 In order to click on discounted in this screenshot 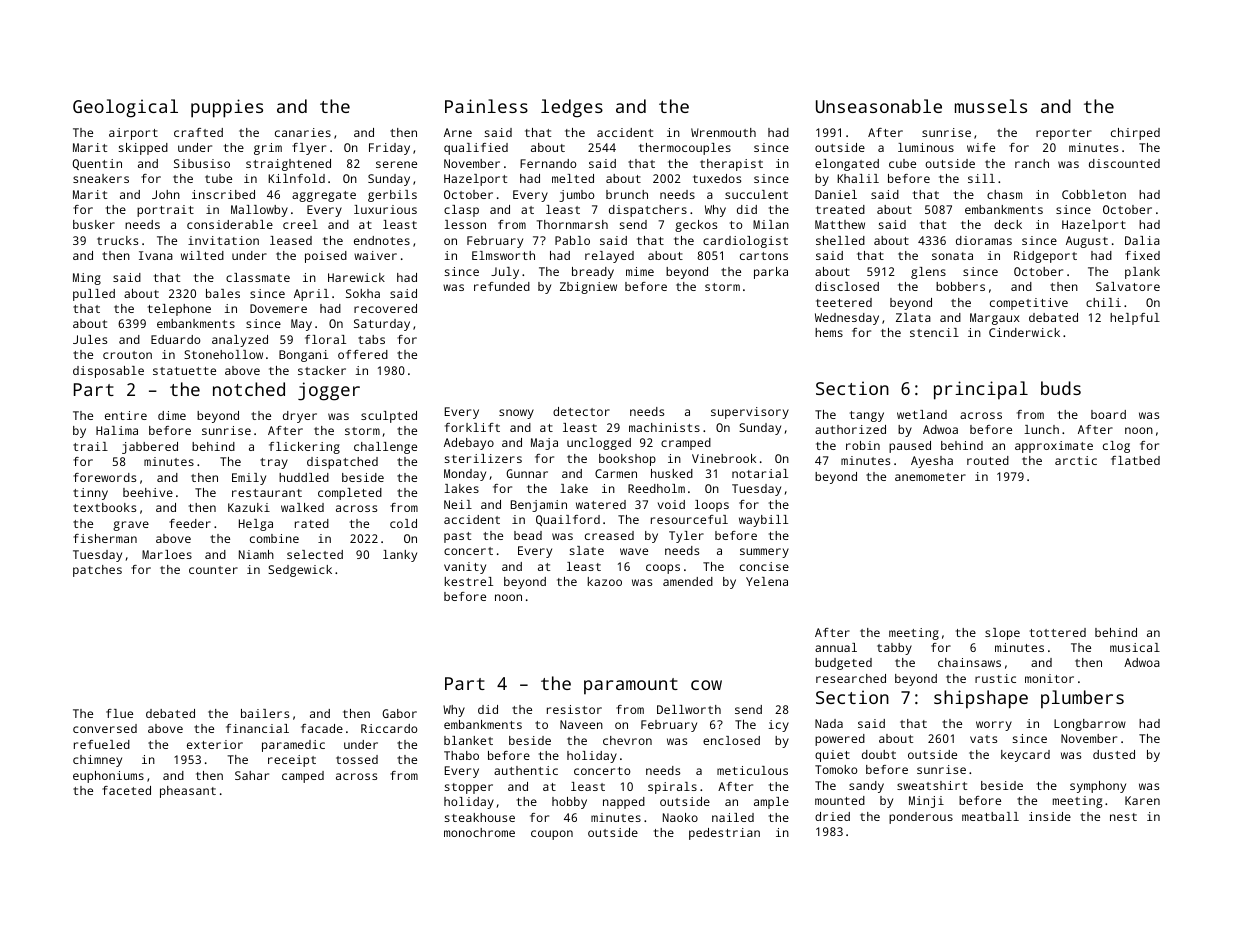, I will do `click(1124, 163)`.
